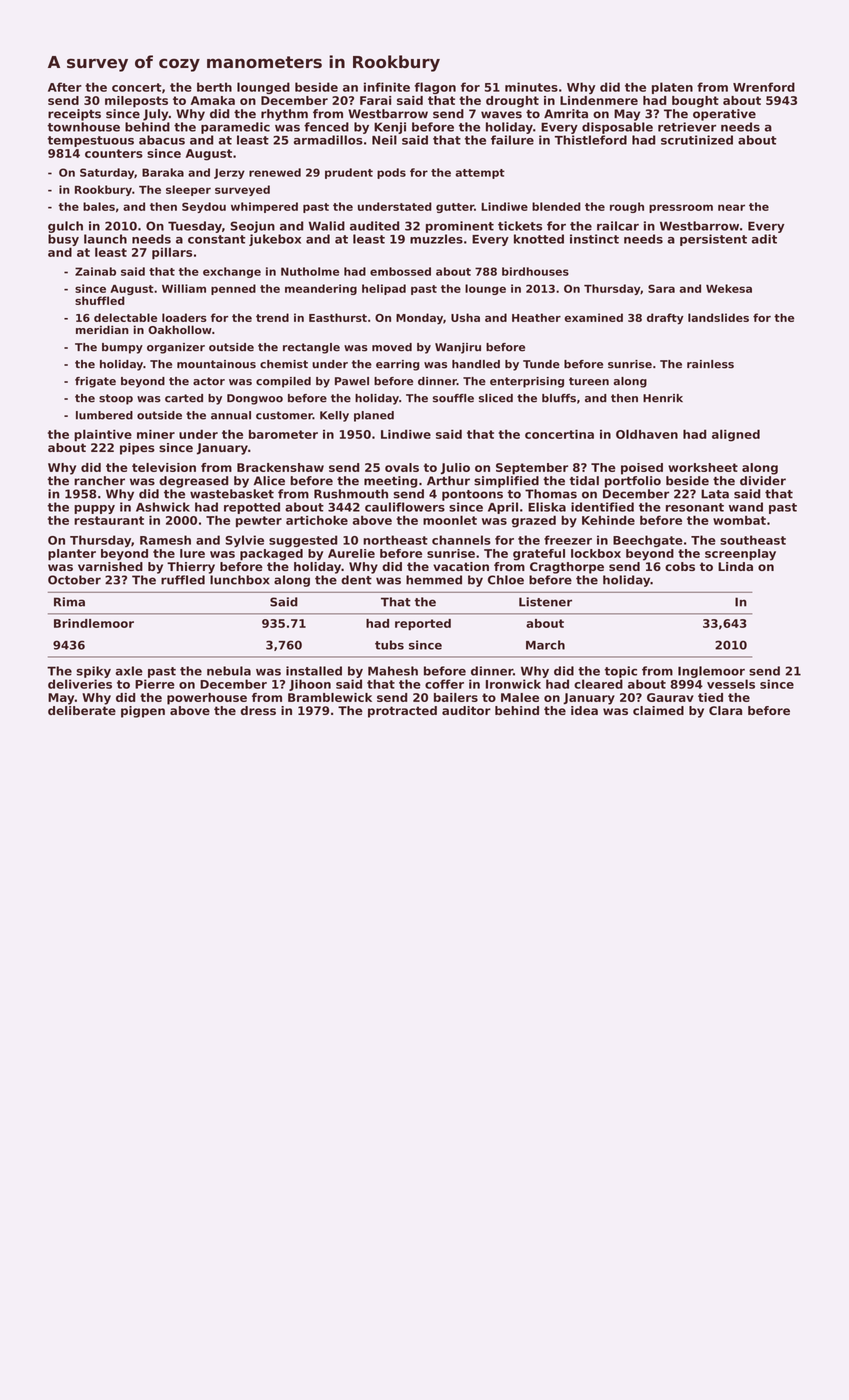 The image size is (849, 1400). I want to click on Clara, so click(725, 710).
